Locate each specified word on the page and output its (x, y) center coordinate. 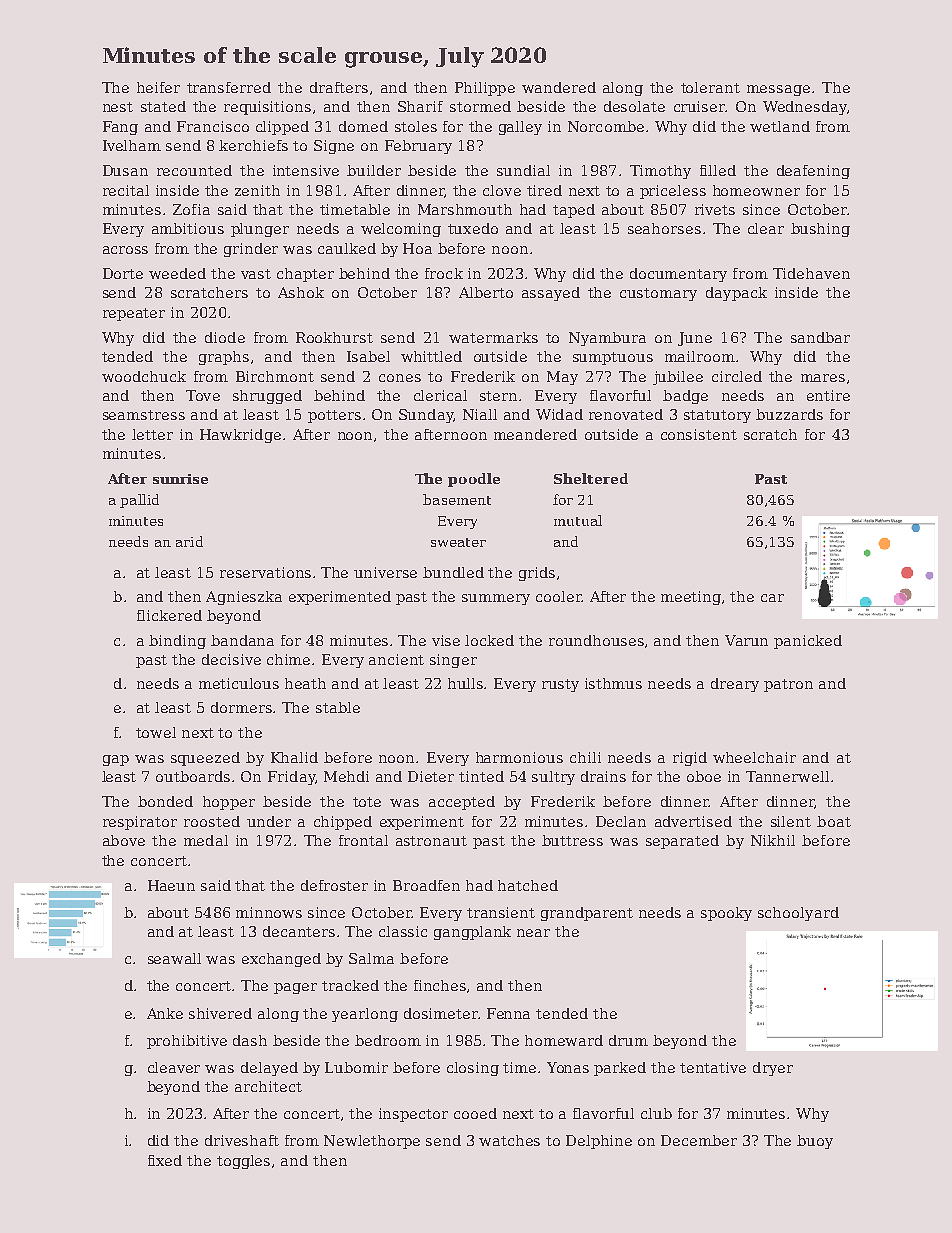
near (533, 933)
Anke (165, 1013)
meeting (691, 598)
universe (385, 572)
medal (206, 840)
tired (544, 190)
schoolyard (798, 914)
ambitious (188, 228)
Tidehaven (811, 273)
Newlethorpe (372, 1142)
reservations (265, 572)
